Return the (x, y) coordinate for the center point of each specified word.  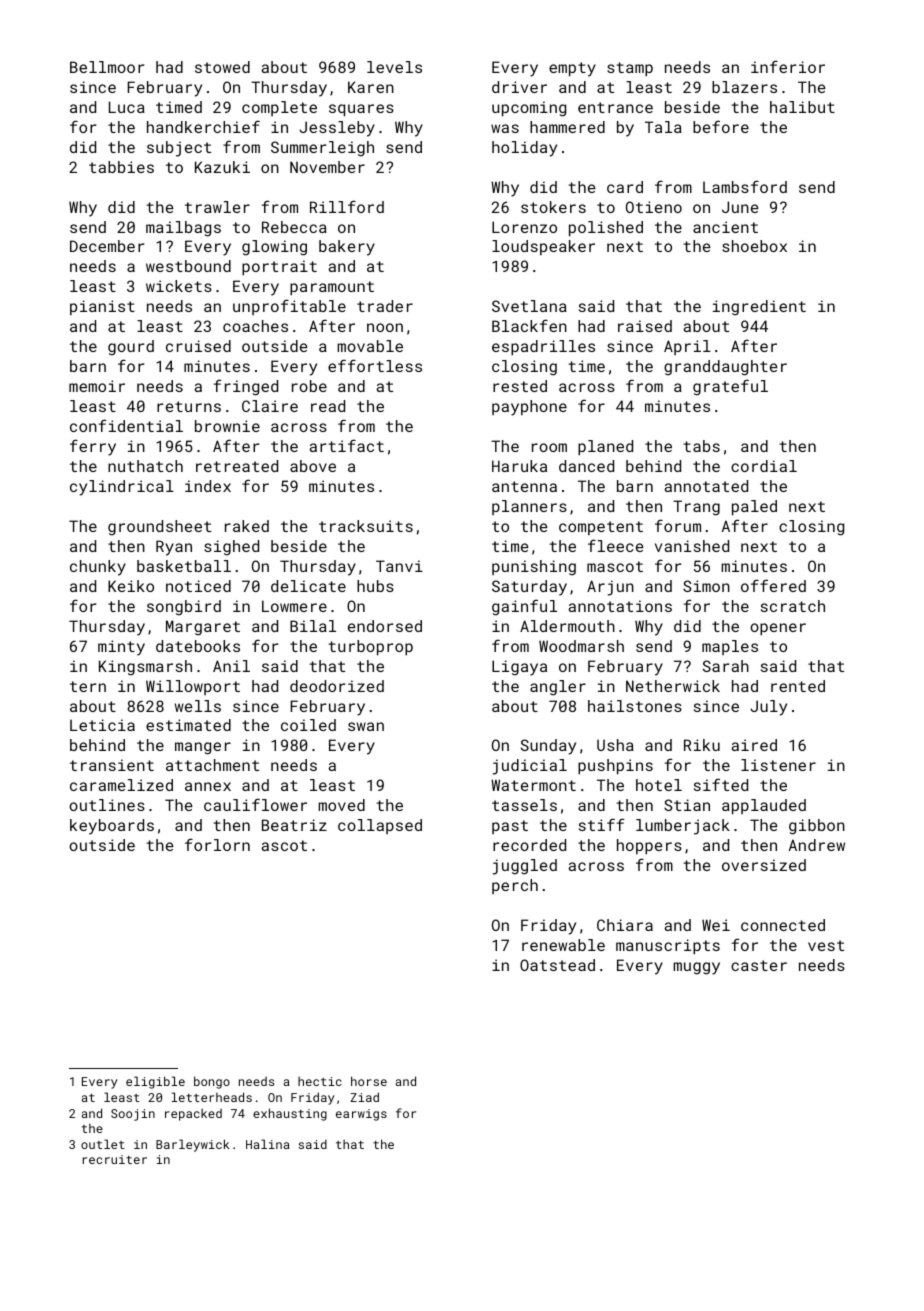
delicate (308, 586)
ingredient (759, 308)
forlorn (217, 844)
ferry (93, 447)
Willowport (193, 687)
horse (369, 1081)
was (505, 128)
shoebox (754, 246)
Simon (706, 586)
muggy (696, 968)
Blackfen (529, 325)
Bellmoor (107, 67)
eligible (155, 1082)
